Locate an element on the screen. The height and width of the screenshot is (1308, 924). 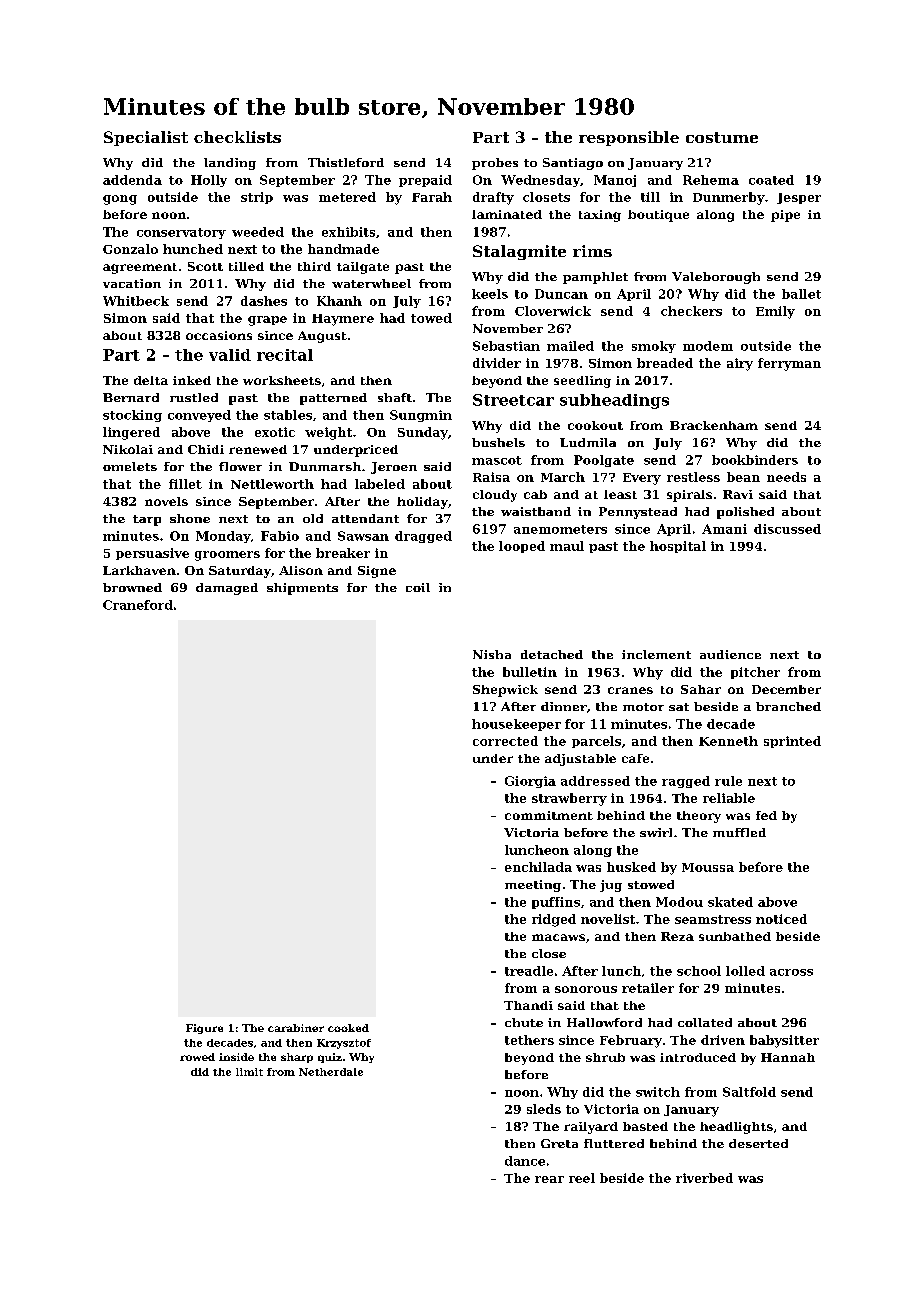
Whitbeck is located at coordinates (136, 301).
